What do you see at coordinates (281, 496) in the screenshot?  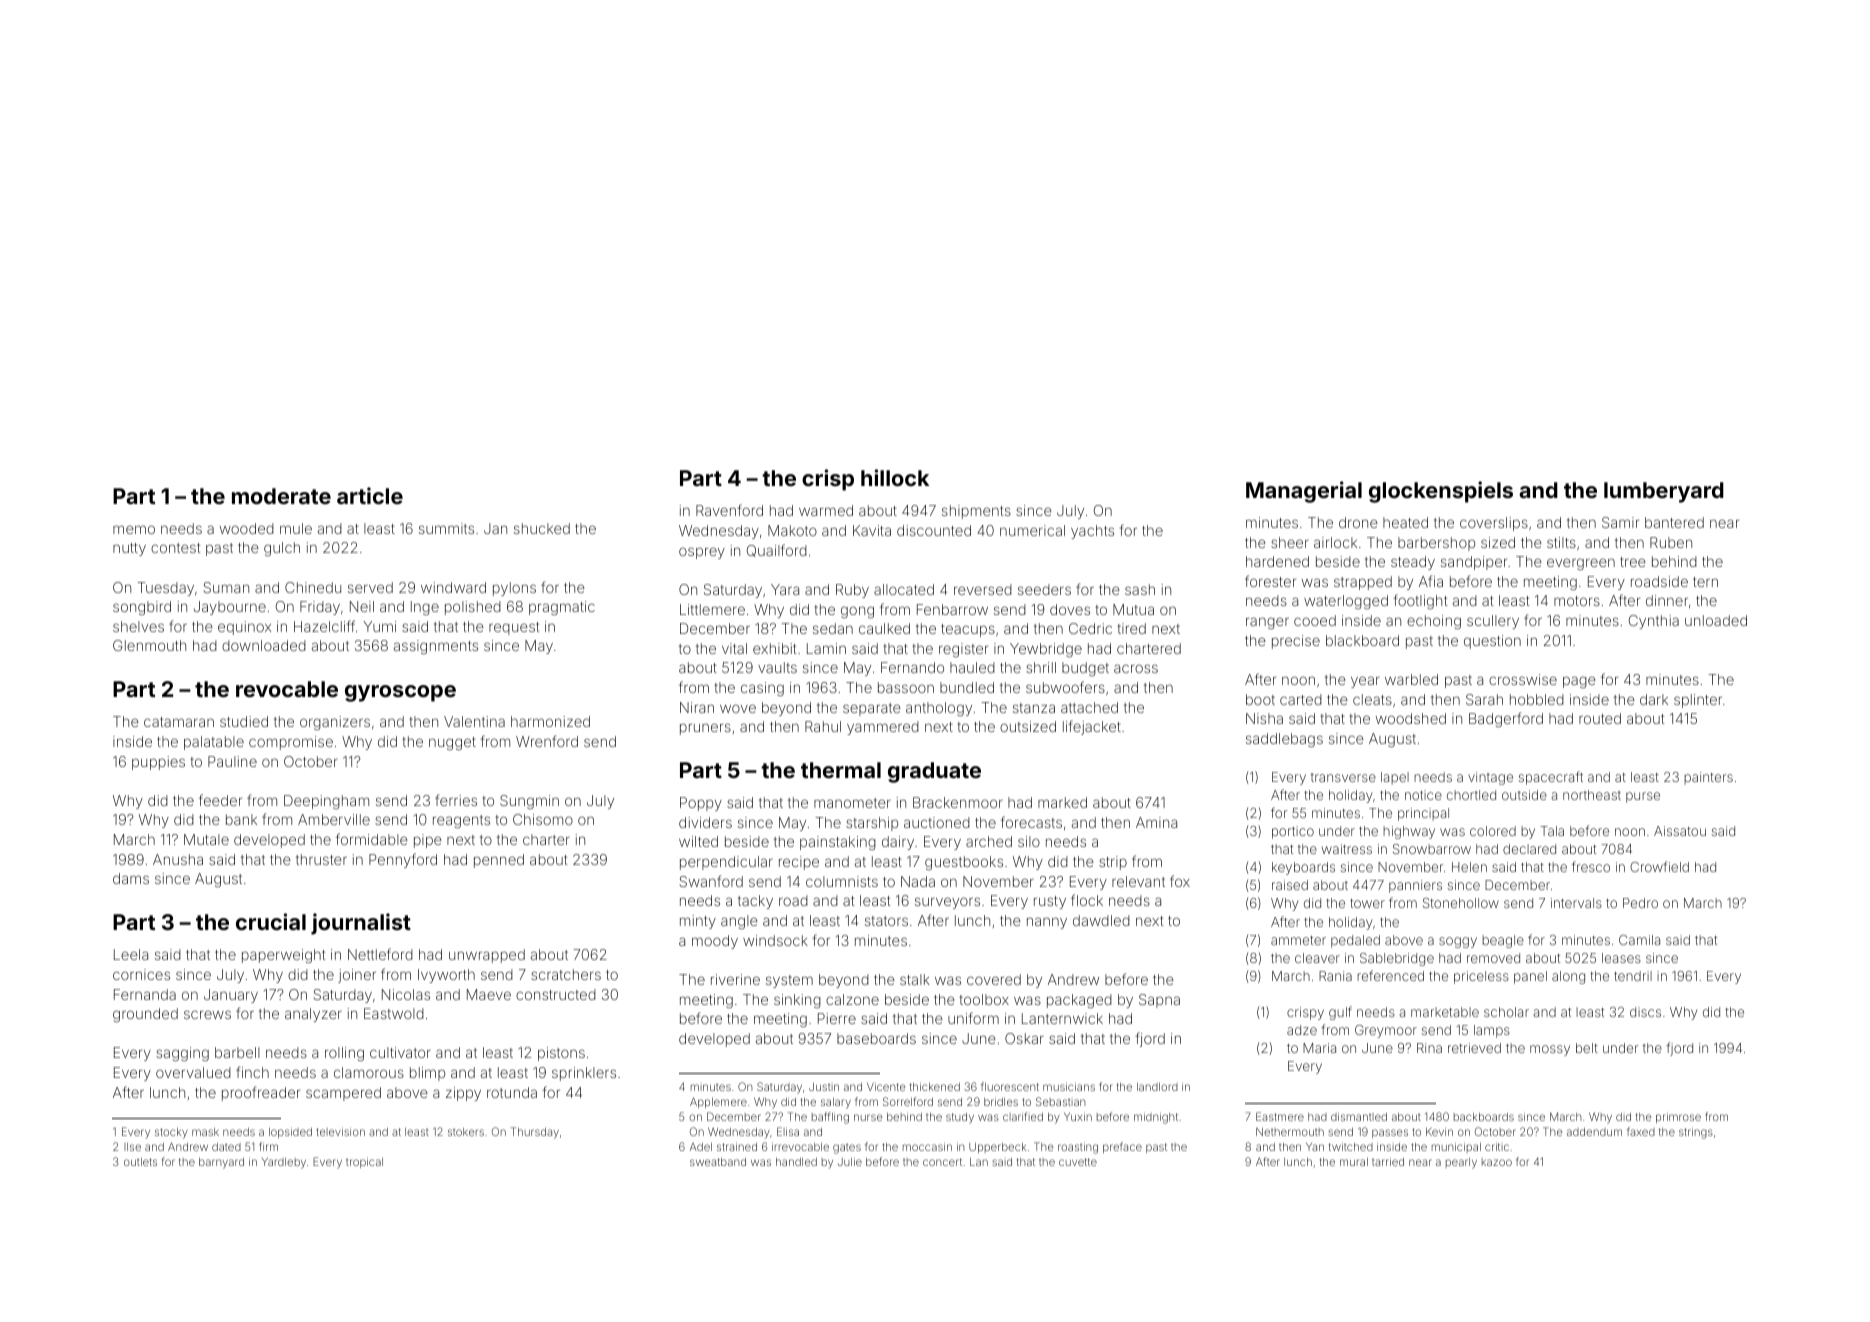 I see `moderate` at bounding box center [281, 496].
